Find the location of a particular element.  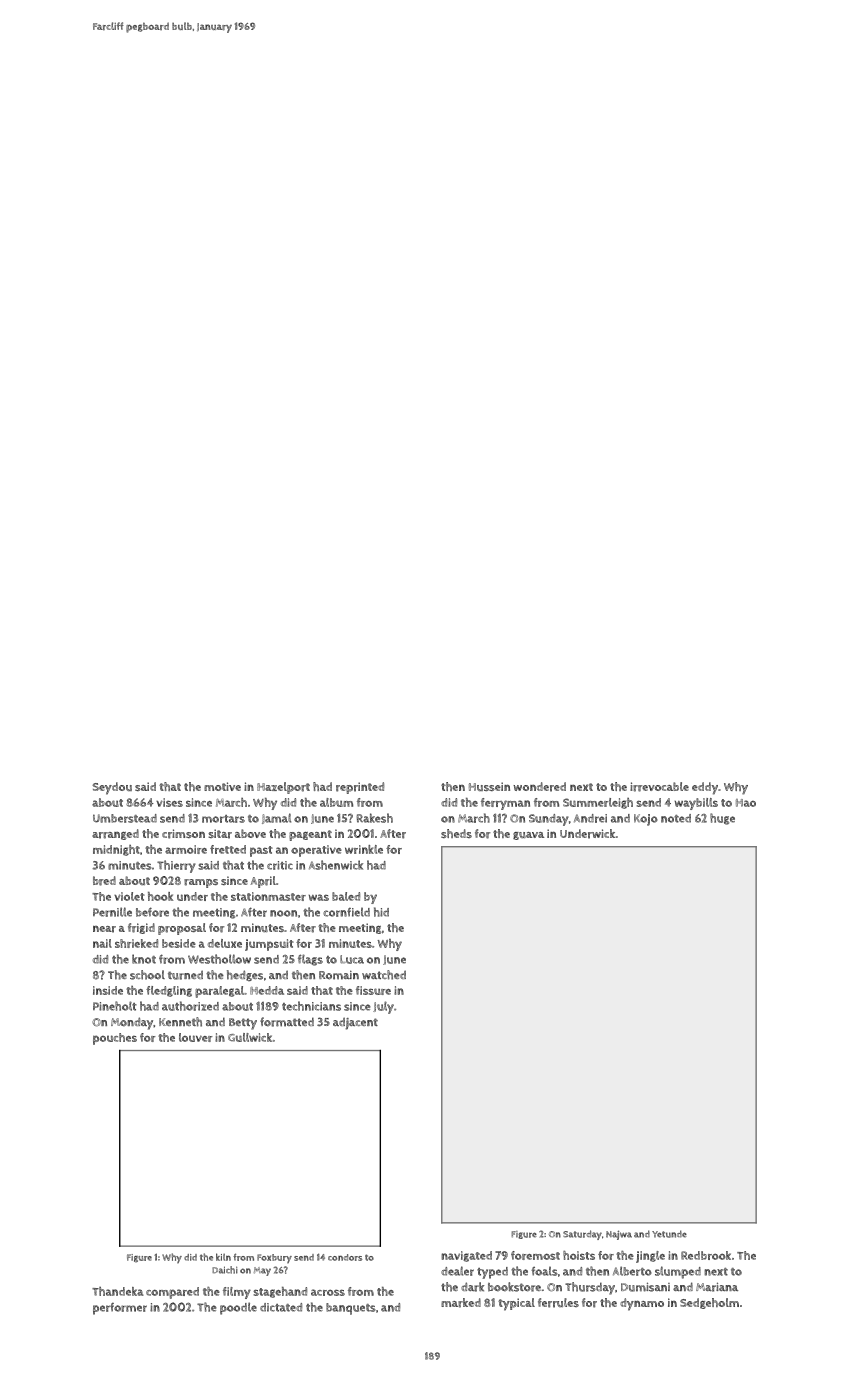

watched is located at coordinates (384, 975).
